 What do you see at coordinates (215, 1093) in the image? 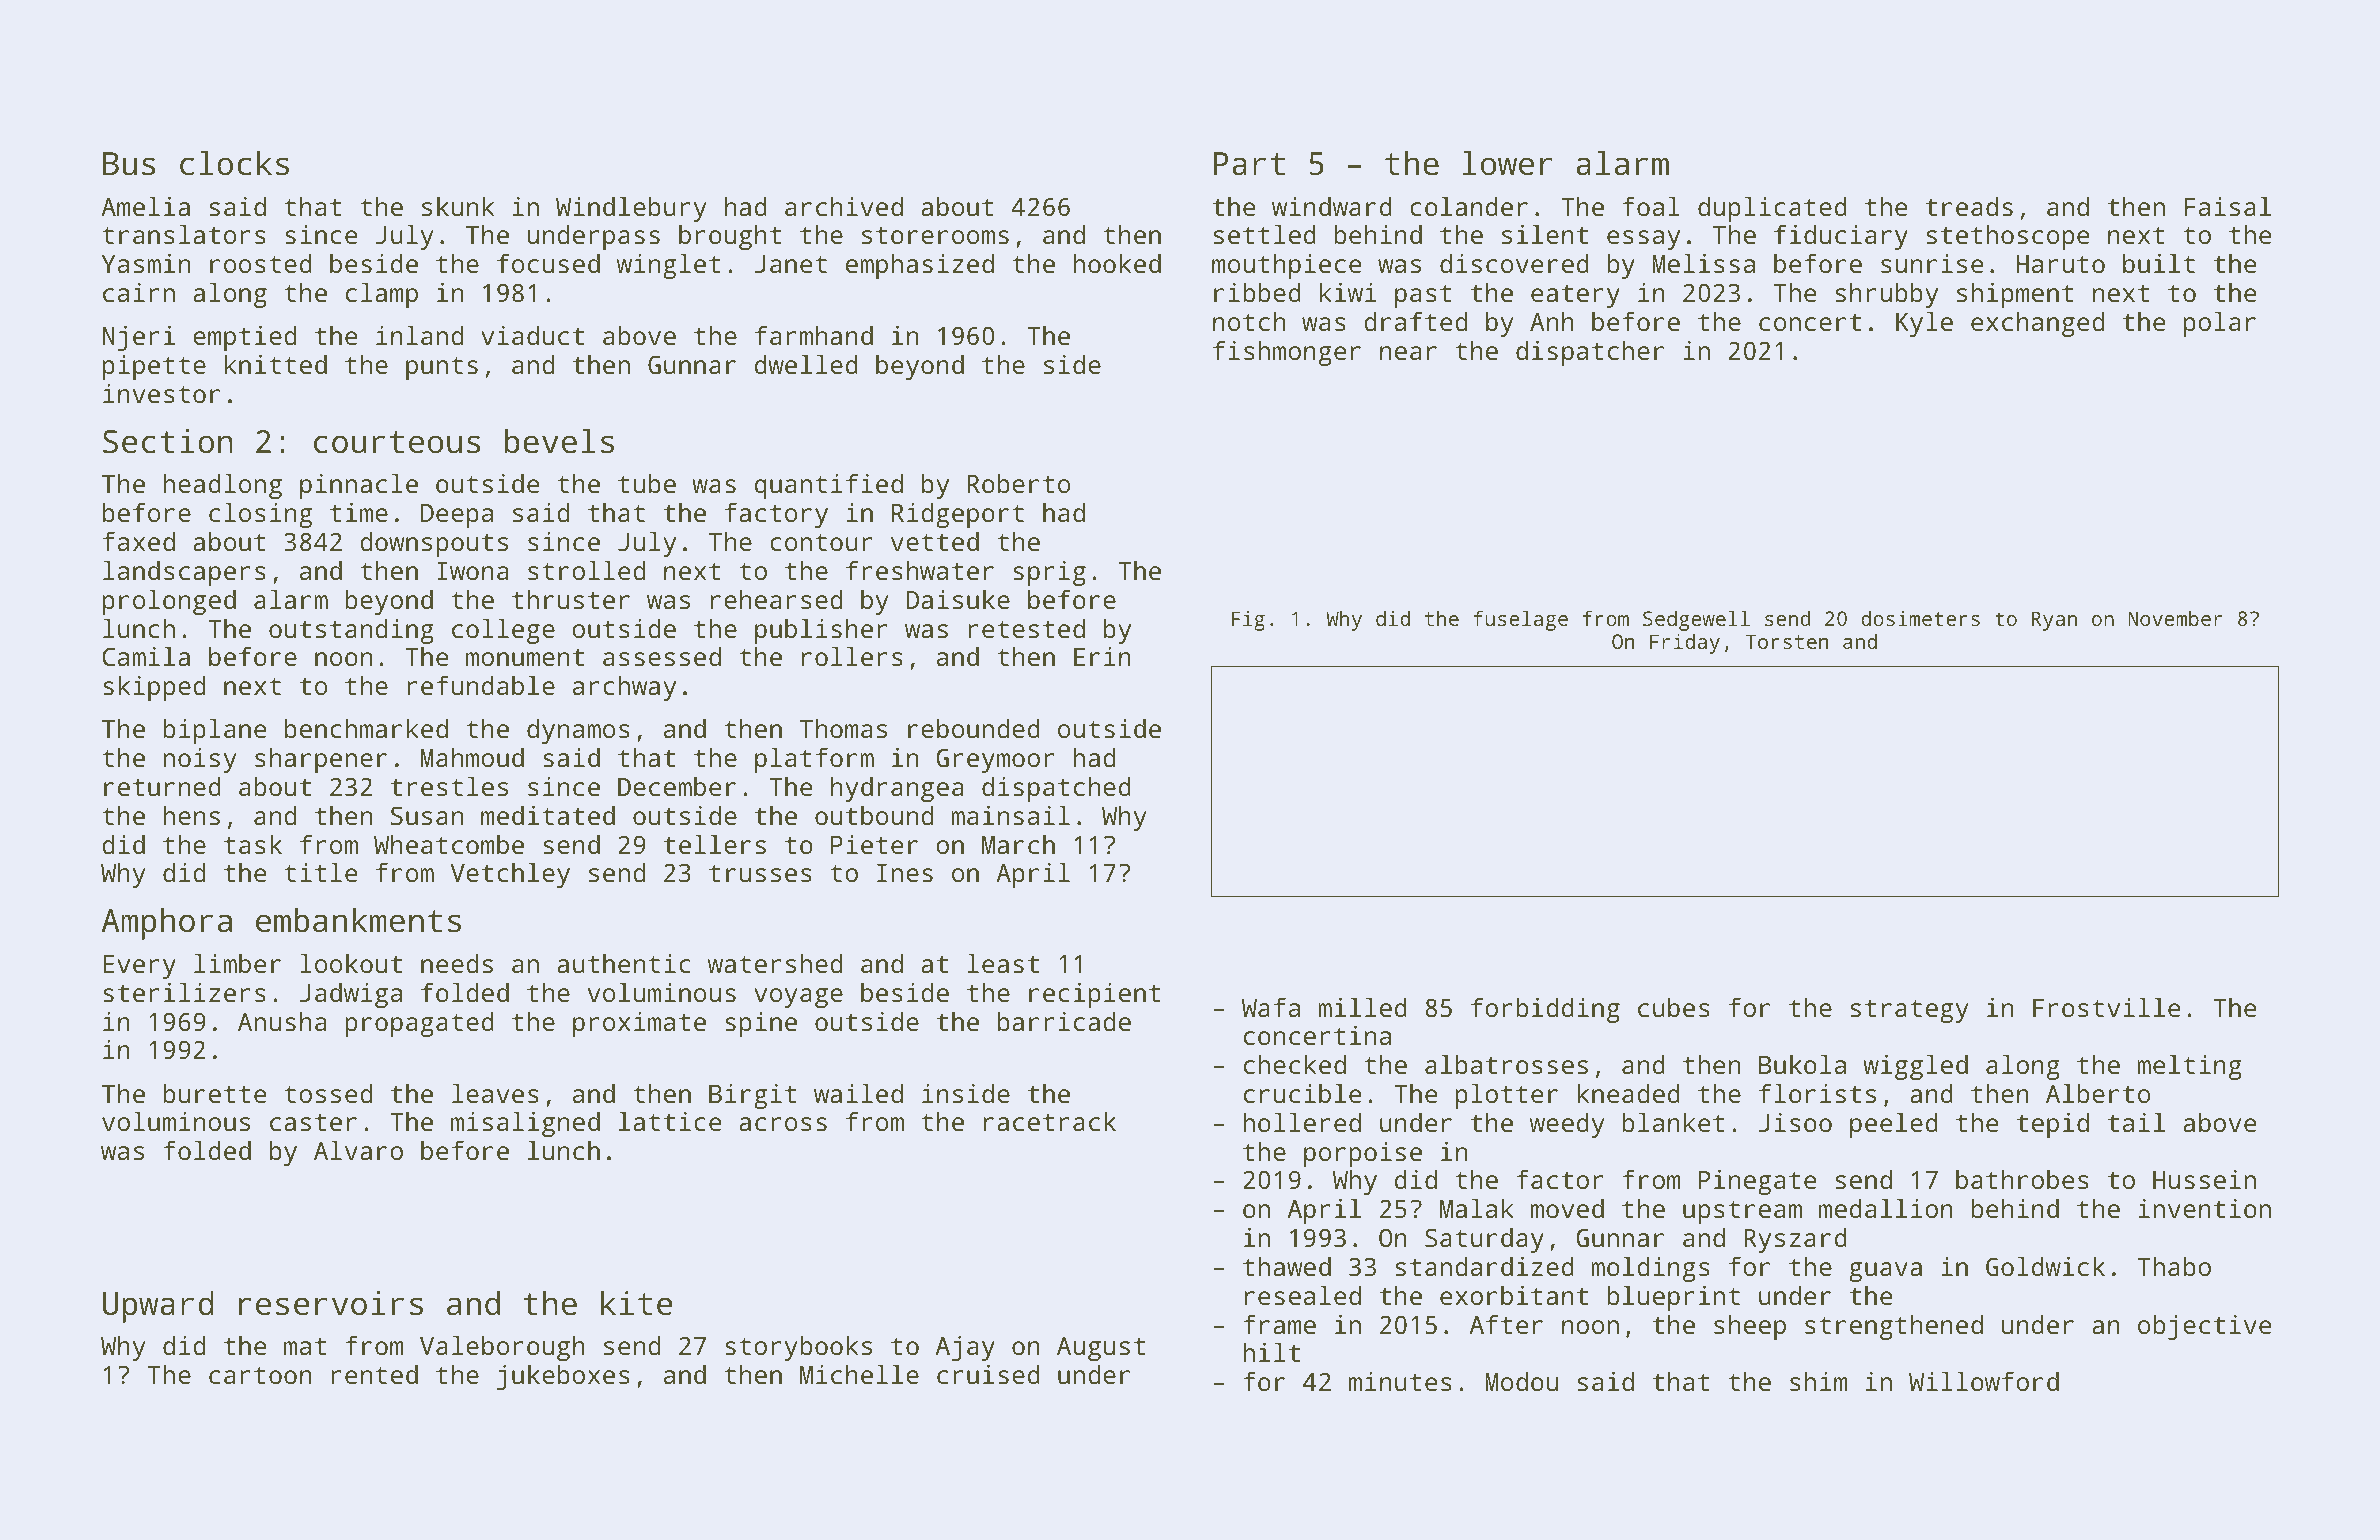
I see `burette` at bounding box center [215, 1093].
